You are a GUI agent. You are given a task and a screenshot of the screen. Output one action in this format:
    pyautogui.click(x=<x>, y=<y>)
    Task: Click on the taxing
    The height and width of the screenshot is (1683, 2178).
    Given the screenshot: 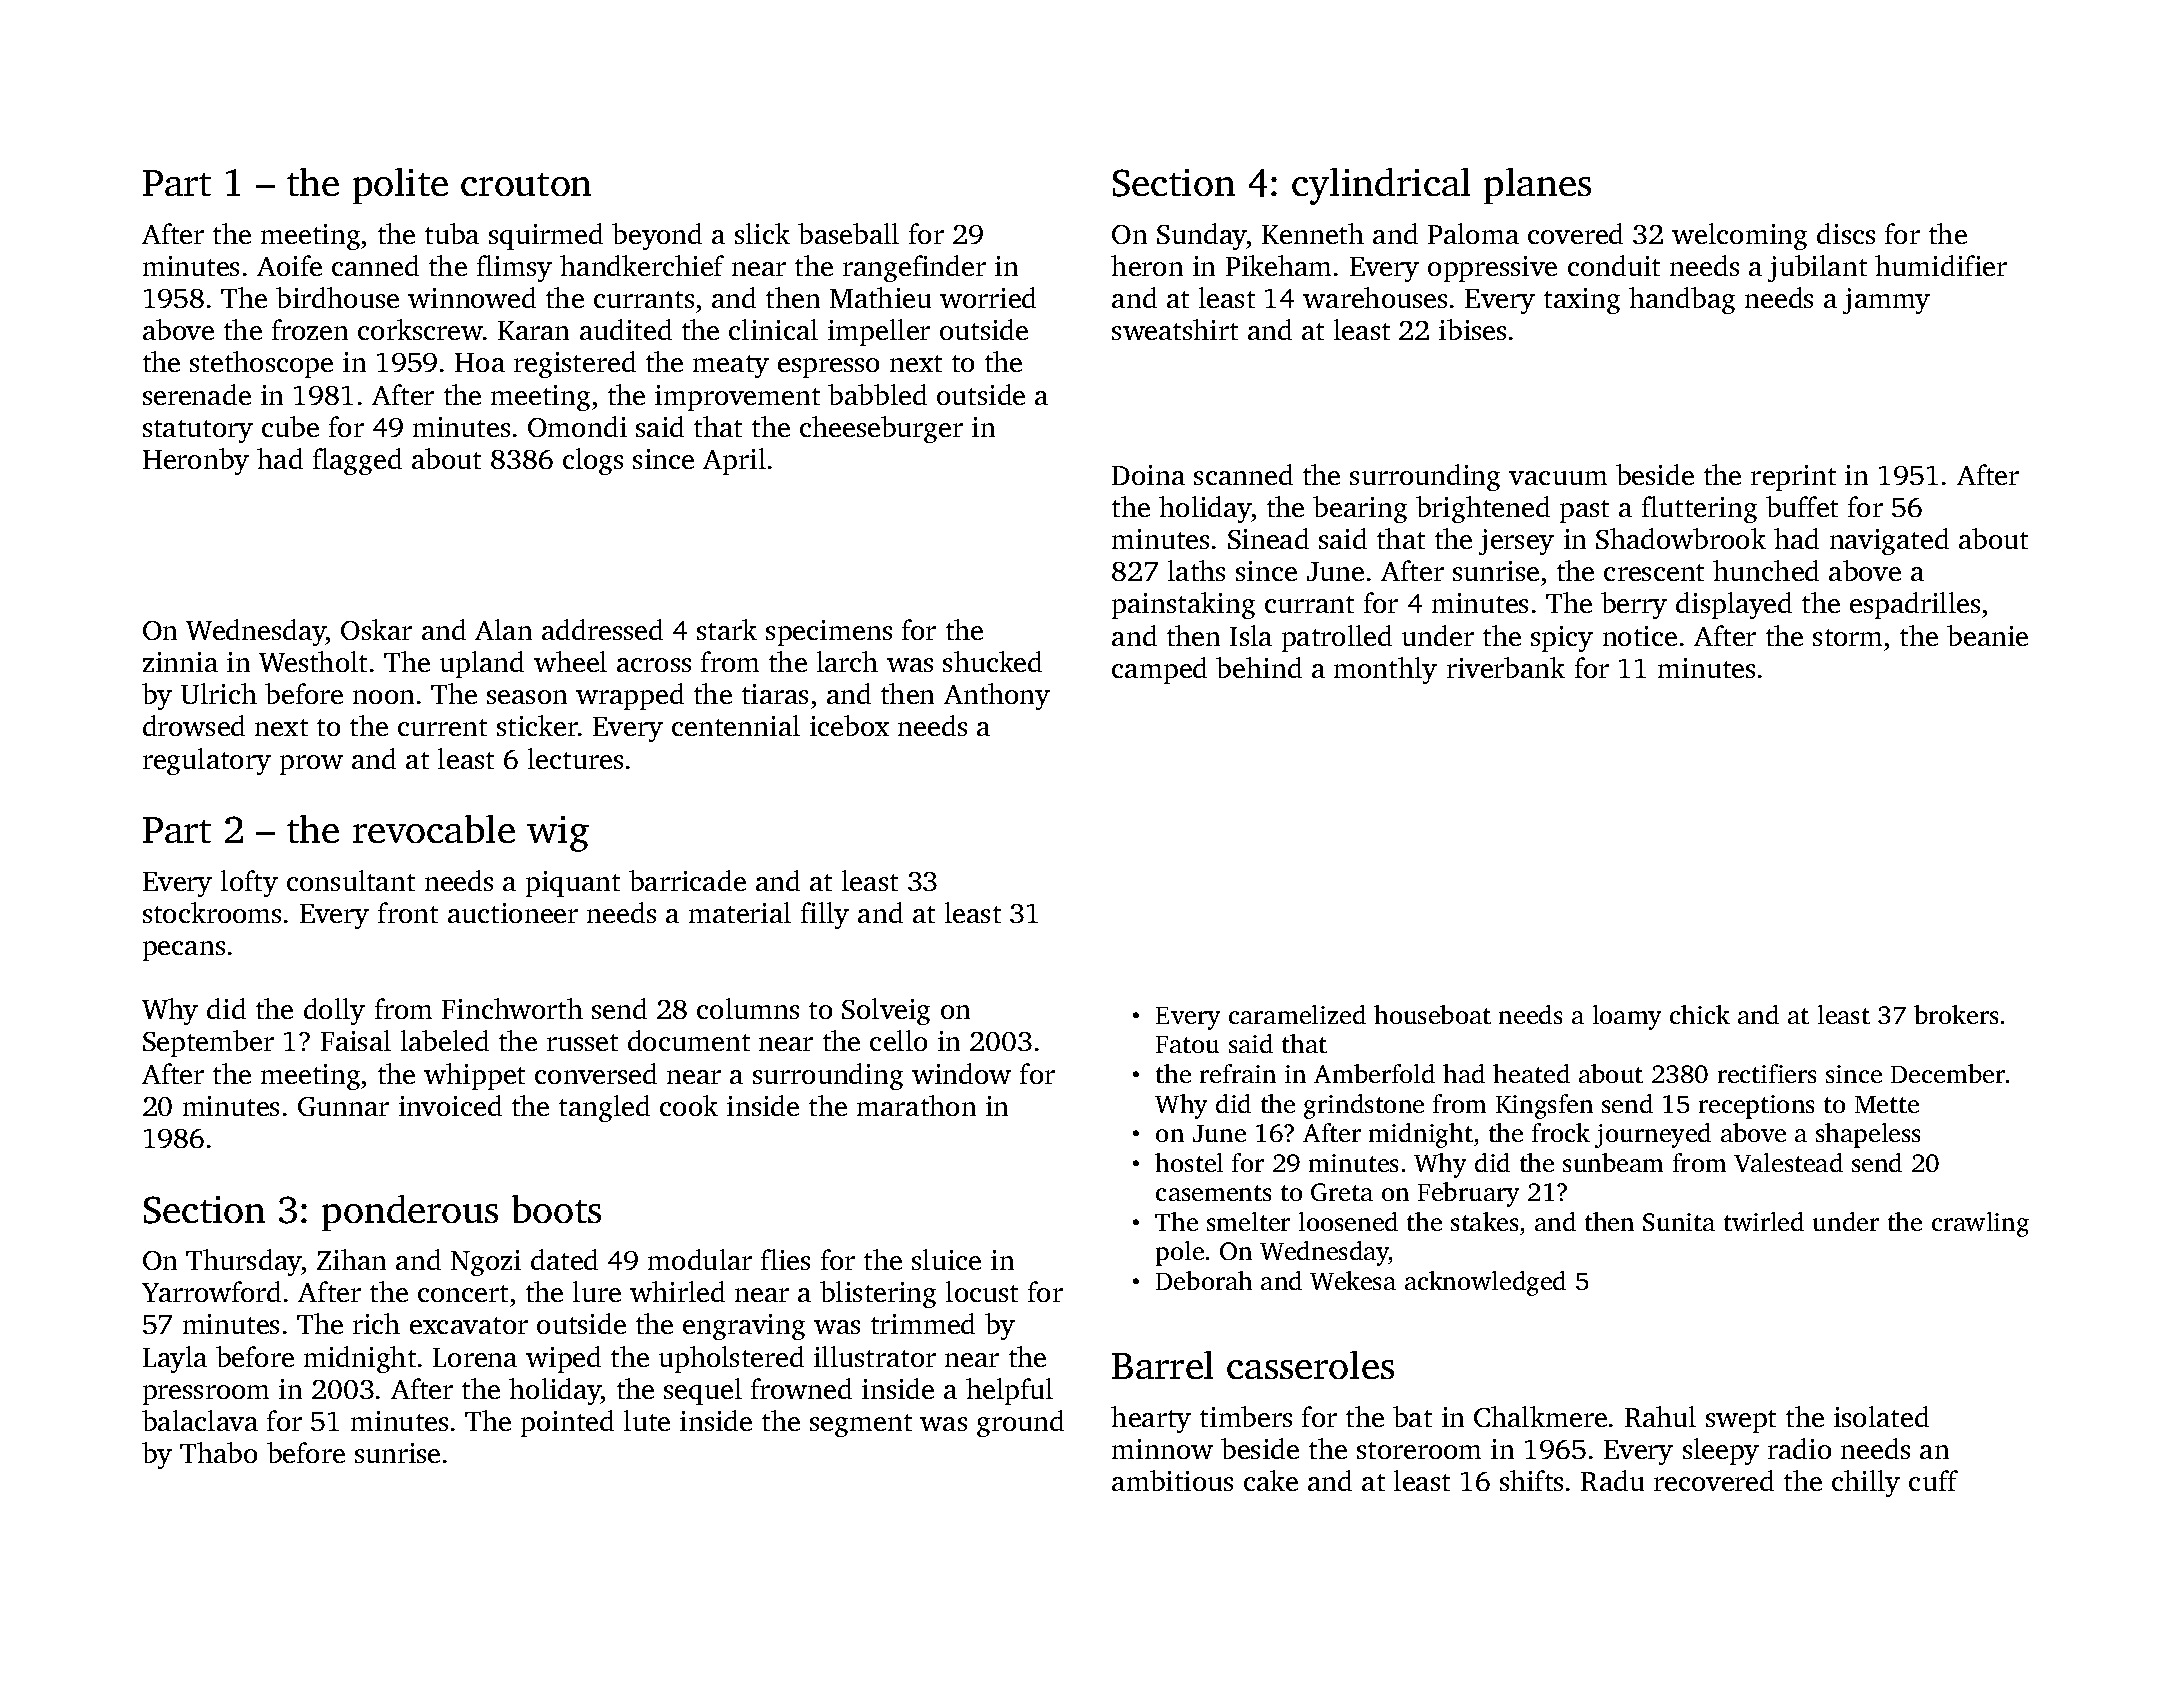 What is the action you would take?
    pyautogui.click(x=1582, y=301)
